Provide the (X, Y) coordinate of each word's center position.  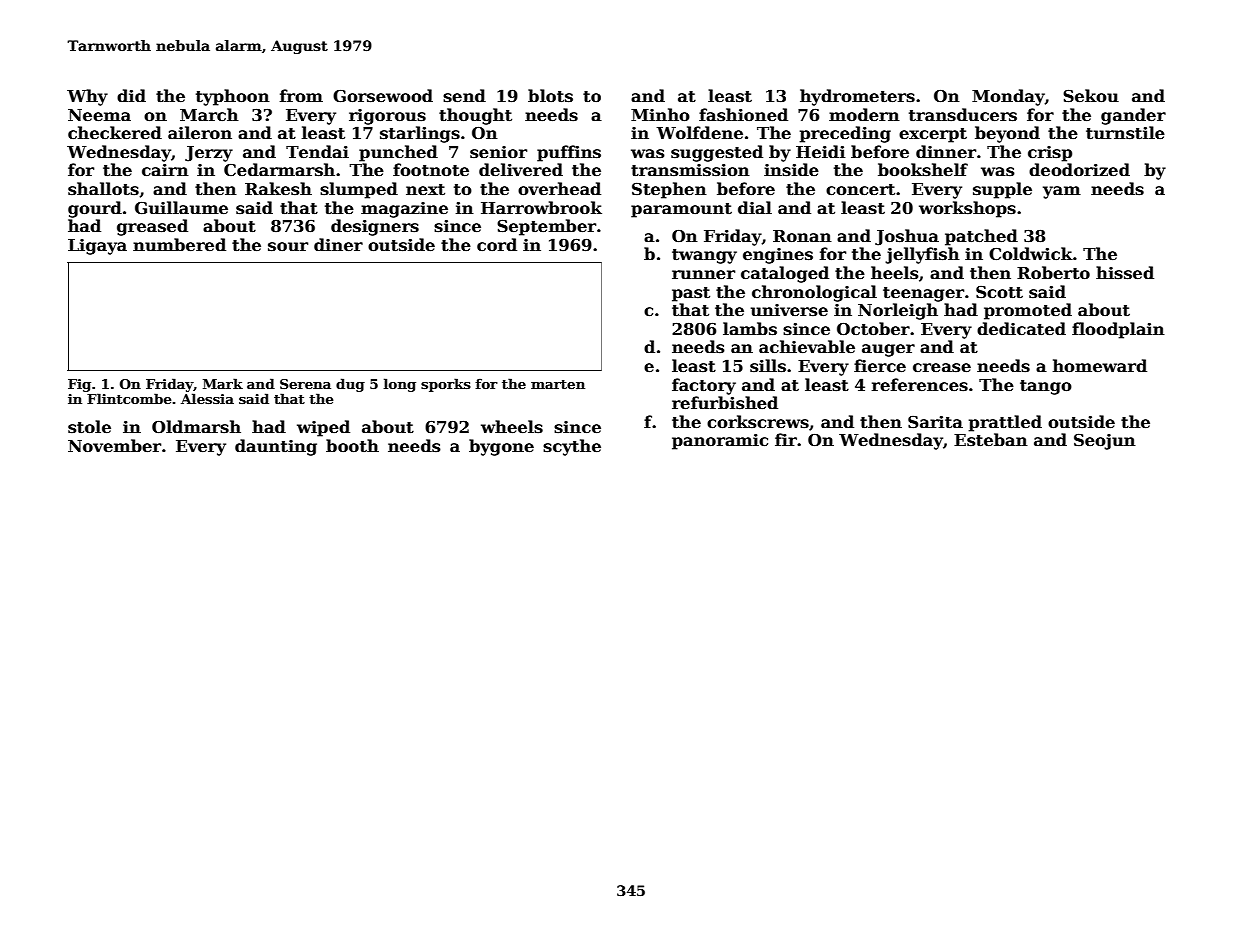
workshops (967, 209)
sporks (446, 385)
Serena (305, 384)
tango (1046, 387)
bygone (501, 447)
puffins (569, 153)
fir (786, 439)
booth (352, 446)
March (209, 114)
